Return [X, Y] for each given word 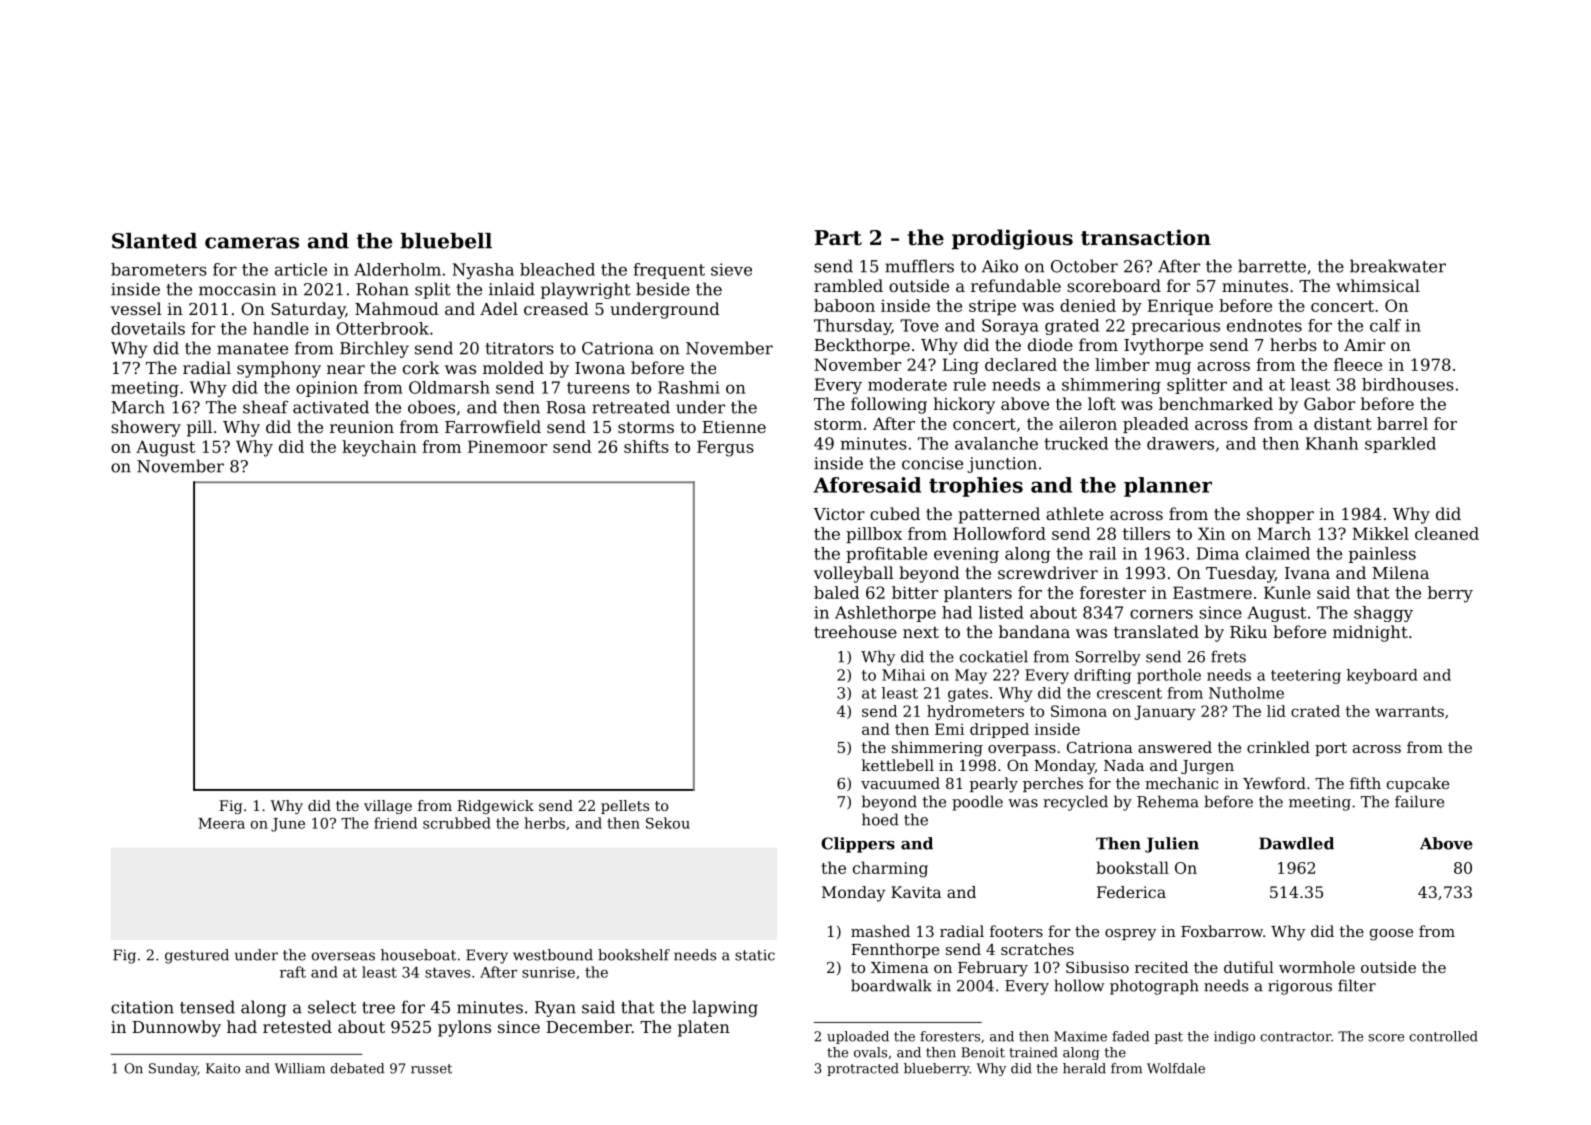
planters [978, 594]
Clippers [858, 845]
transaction [1146, 237]
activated [331, 407]
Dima [1218, 553]
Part [838, 238]
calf [1385, 325]
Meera [221, 823]
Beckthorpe [862, 346]
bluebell [446, 241]
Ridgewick [495, 807]
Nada [1124, 765]
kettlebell [898, 765]
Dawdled [1296, 843]
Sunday [173, 1069]
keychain [379, 448]
